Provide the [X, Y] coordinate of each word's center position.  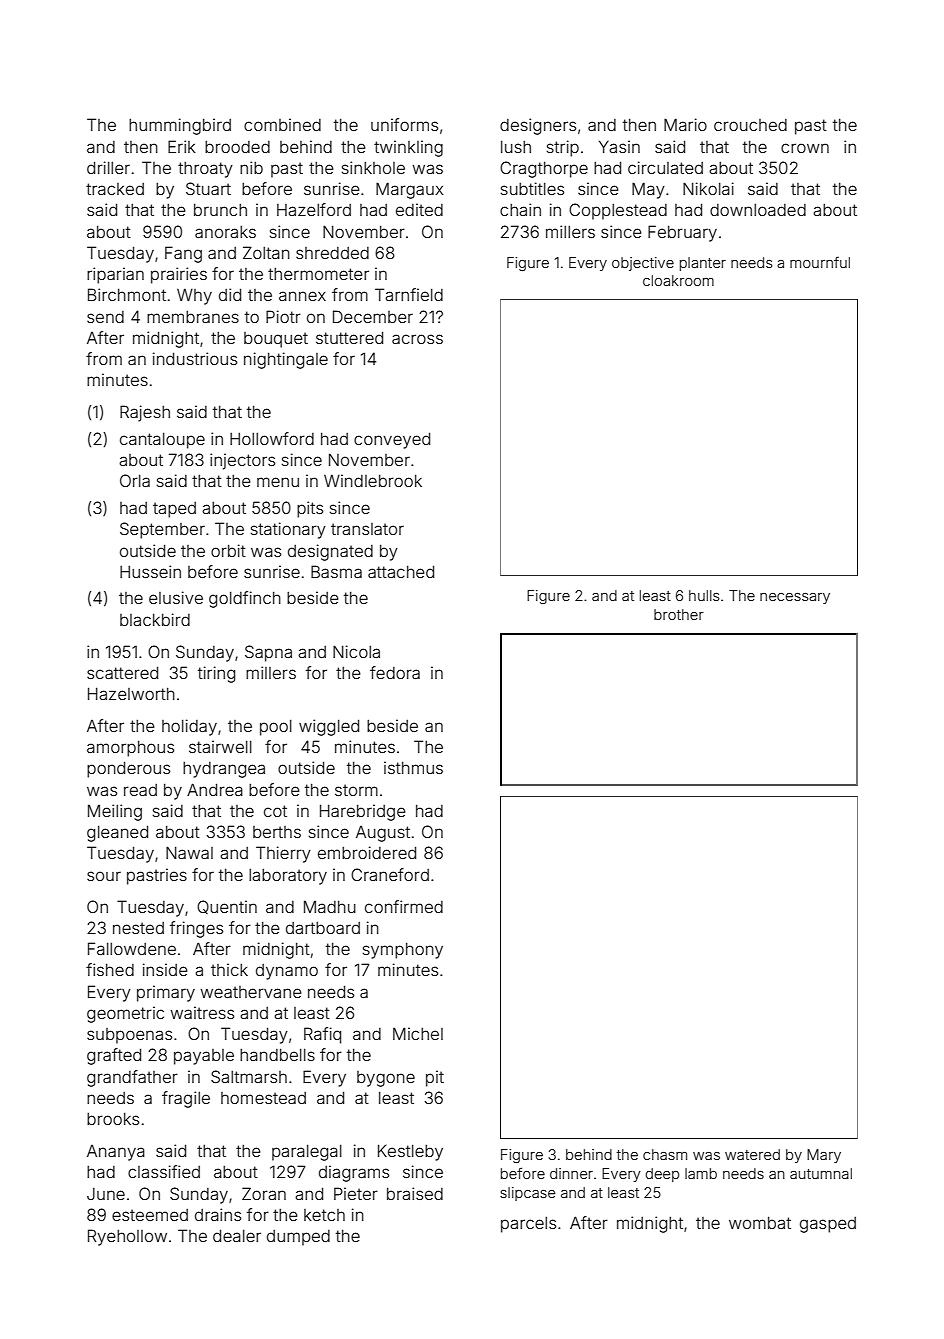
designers [538, 126]
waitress [202, 1012]
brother [679, 614]
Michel [418, 1033]
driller [108, 167]
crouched [750, 125]
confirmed [404, 906]
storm [356, 790]
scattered [122, 672]
